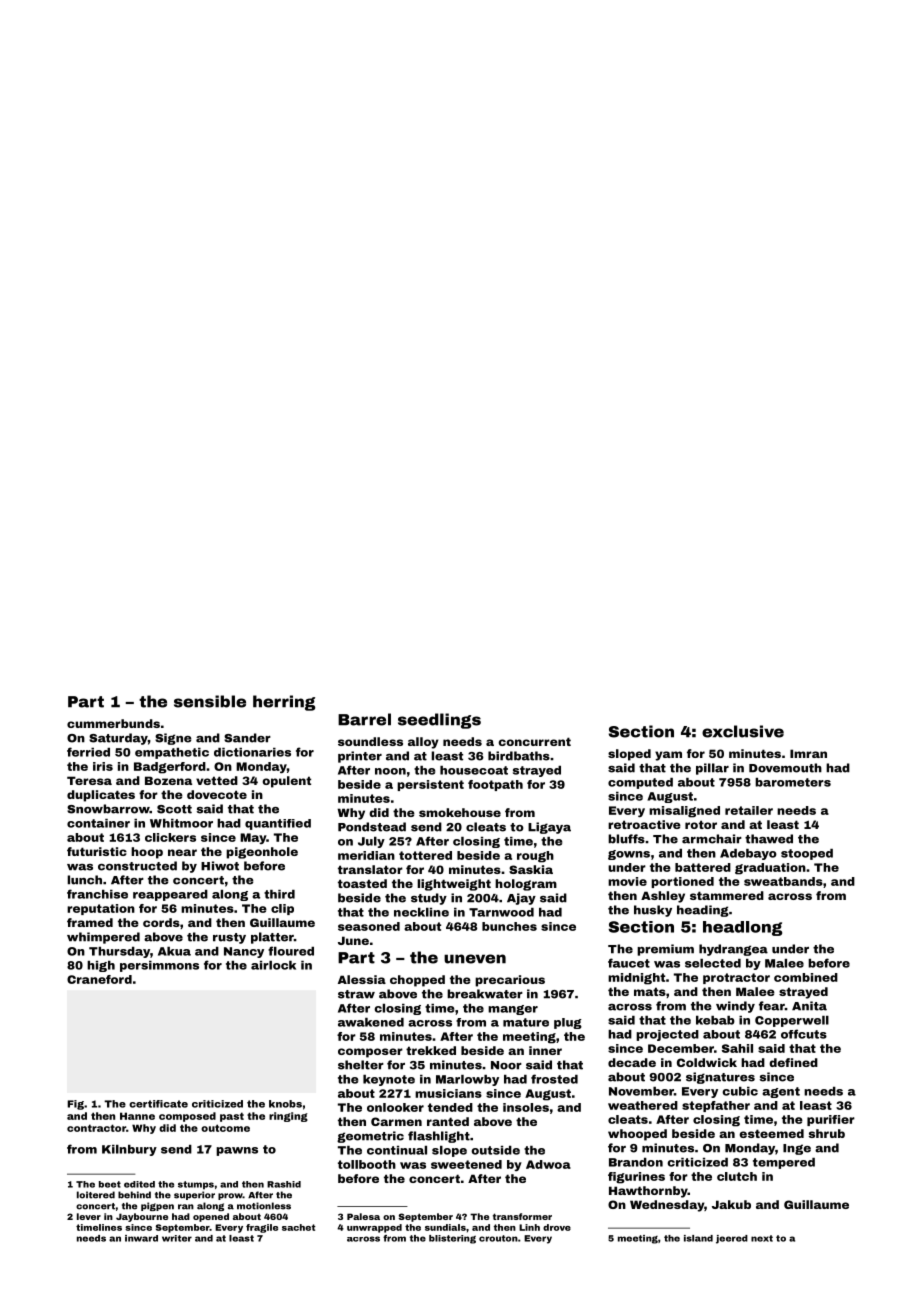  I want to click on Anita, so click(809, 1006).
